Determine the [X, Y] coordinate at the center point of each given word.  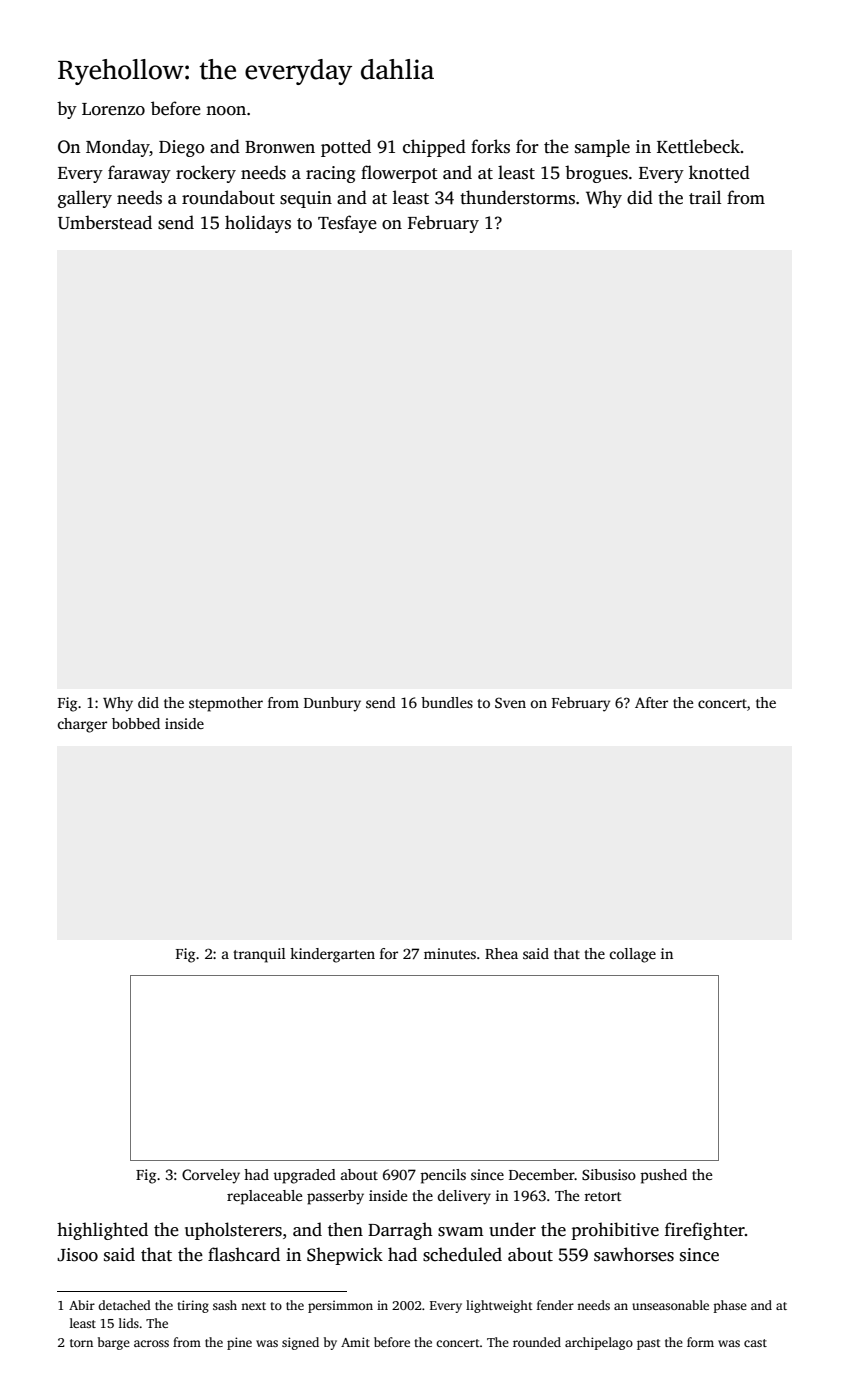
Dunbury [332, 704]
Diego [182, 148]
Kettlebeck [698, 146]
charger [82, 725]
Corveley [211, 1176]
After [651, 702]
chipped [434, 148]
